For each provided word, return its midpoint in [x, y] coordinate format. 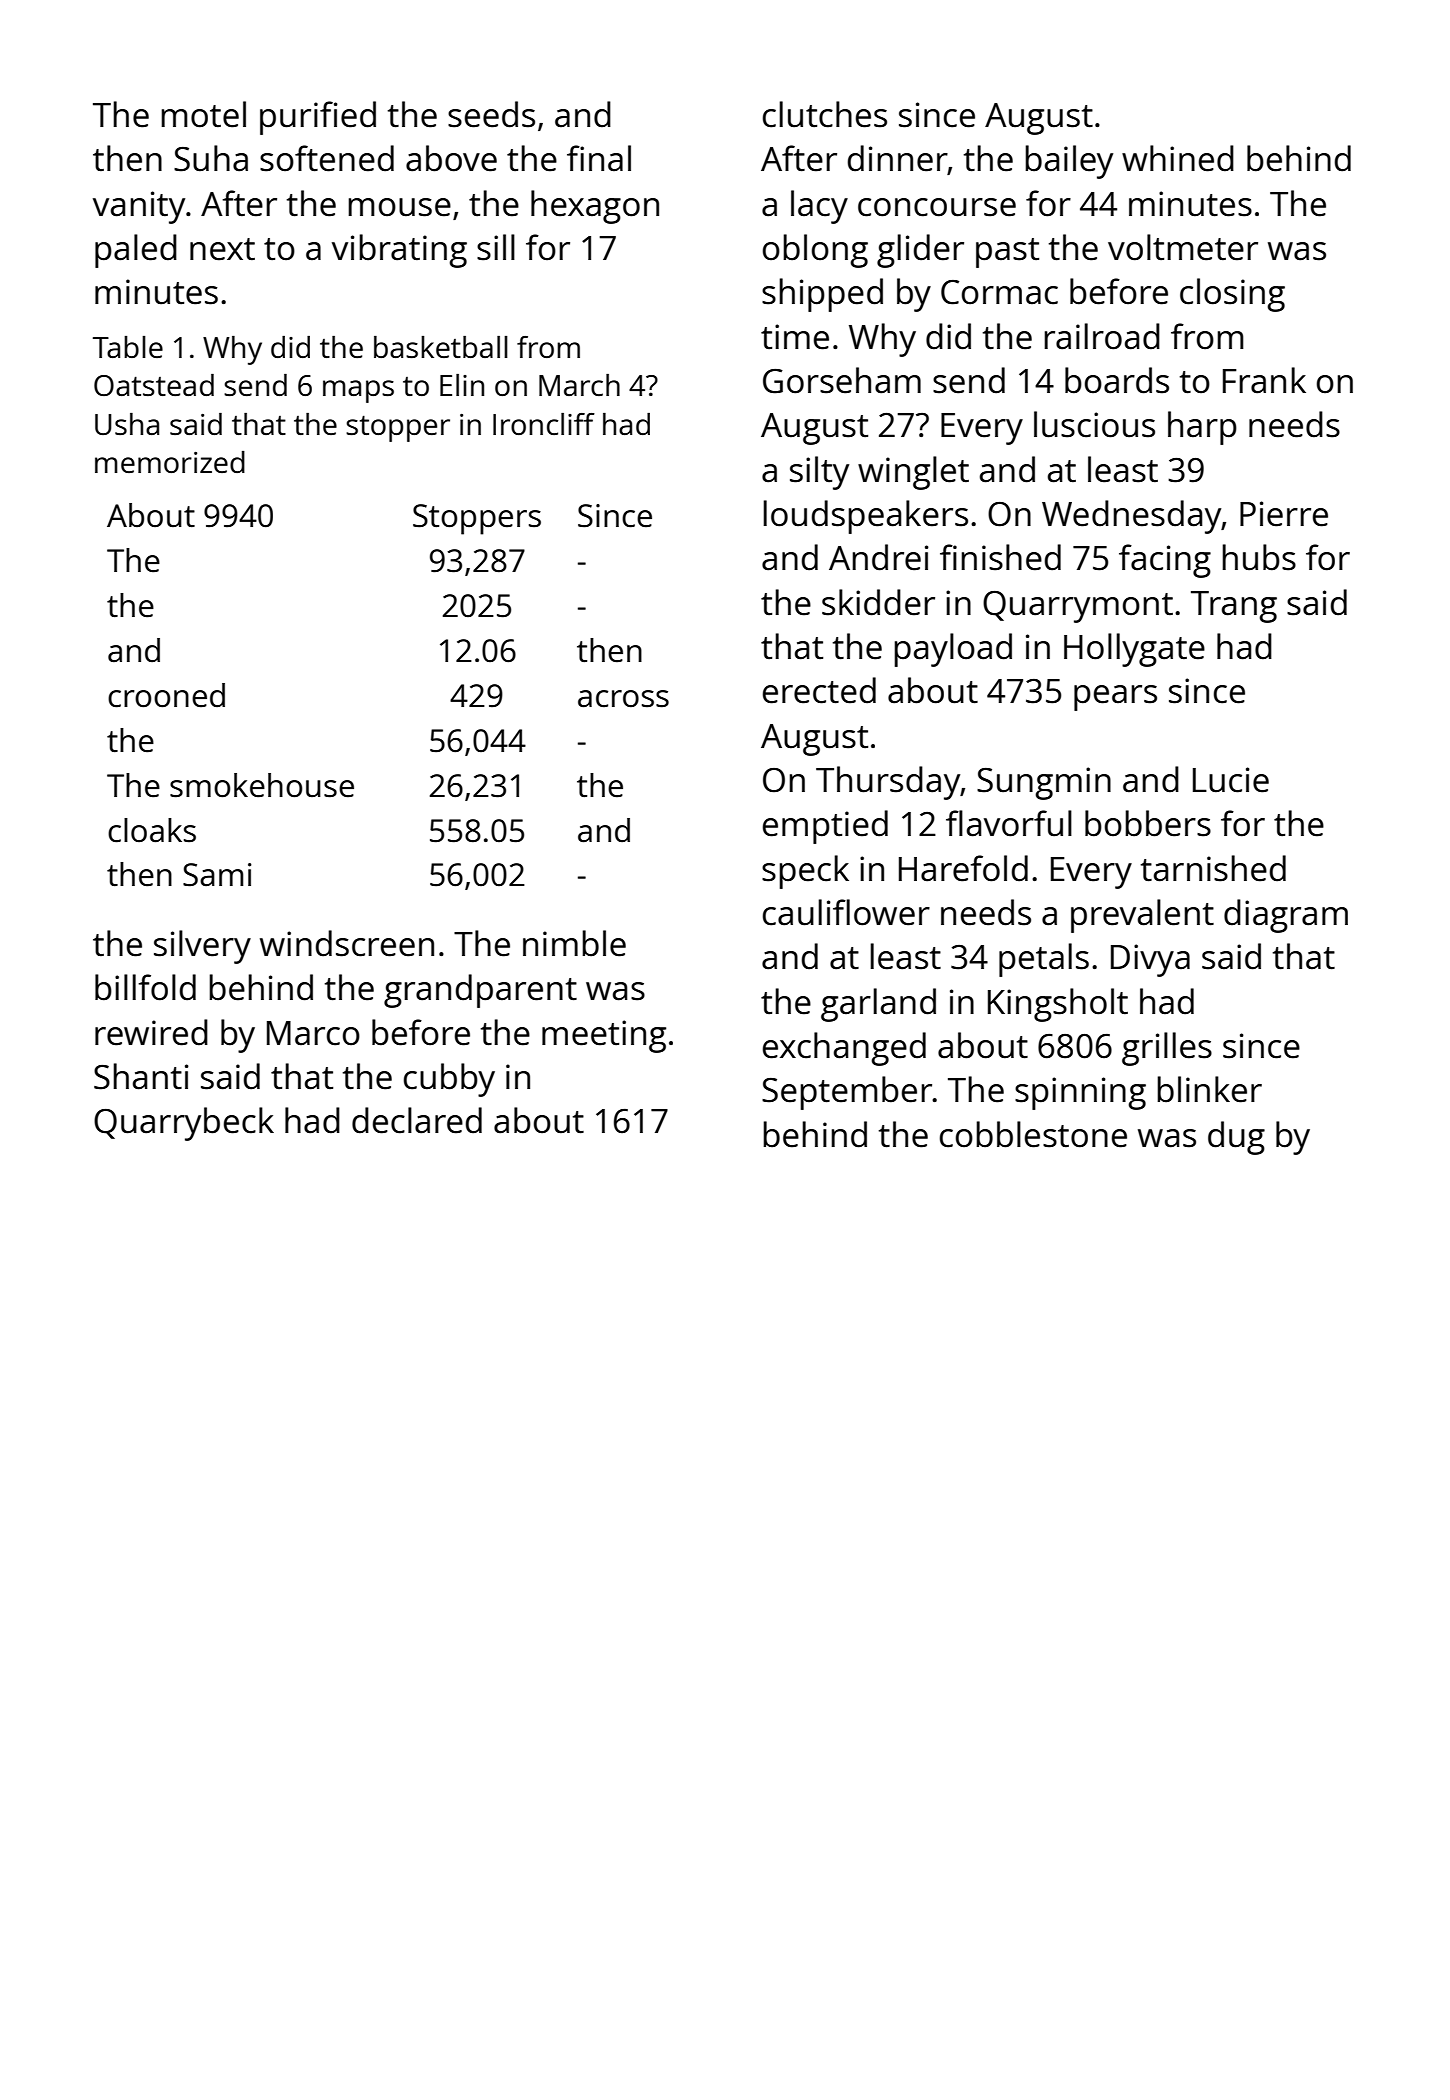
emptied [825, 827]
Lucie [1231, 780]
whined [1178, 158]
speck [805, 872]
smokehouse [262, 785]
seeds [491, 114]
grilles [1167, 1049]
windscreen [347, 943]
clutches [825, 114]
